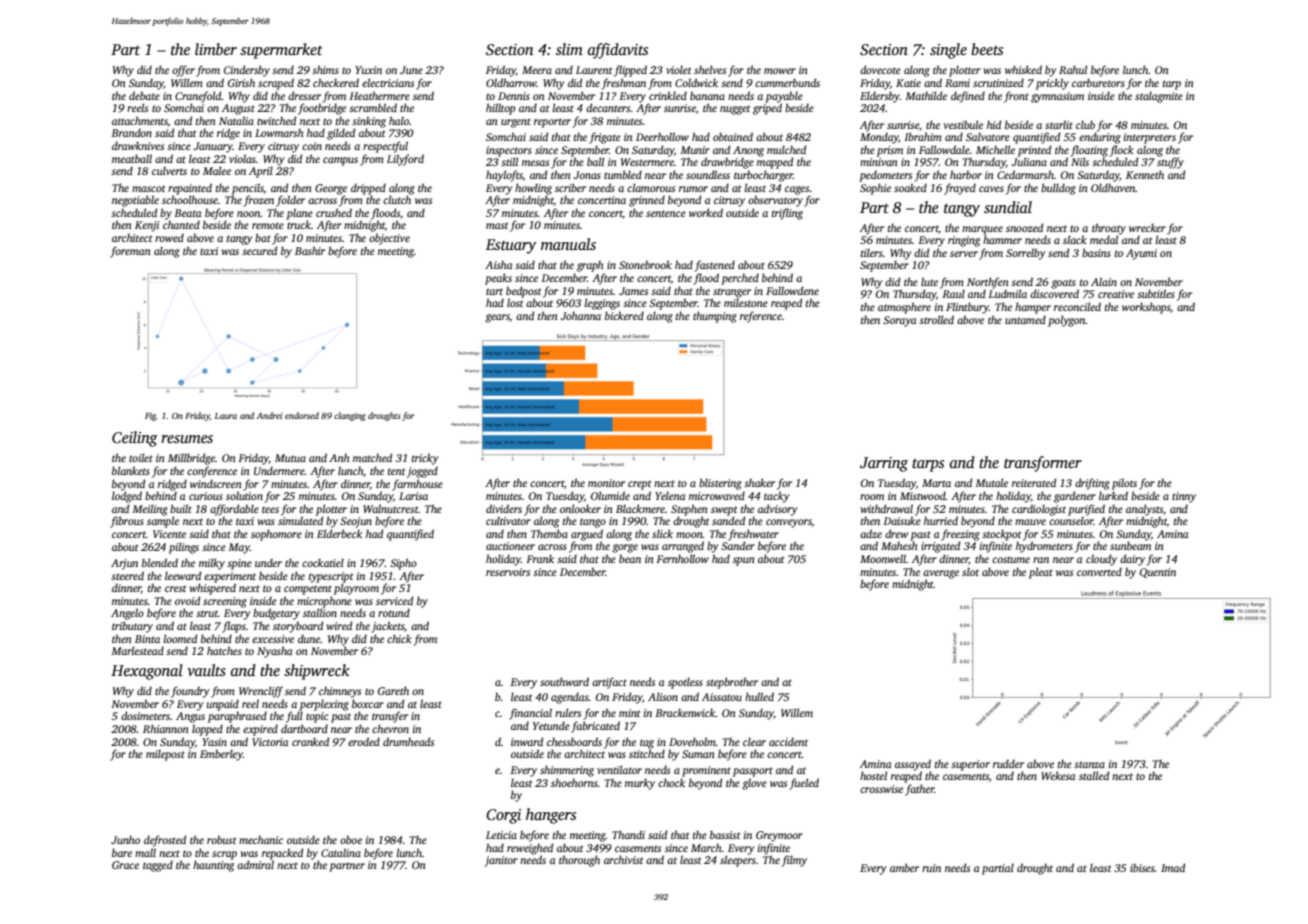  I want to click on Rahul, so click(1073, 69).
